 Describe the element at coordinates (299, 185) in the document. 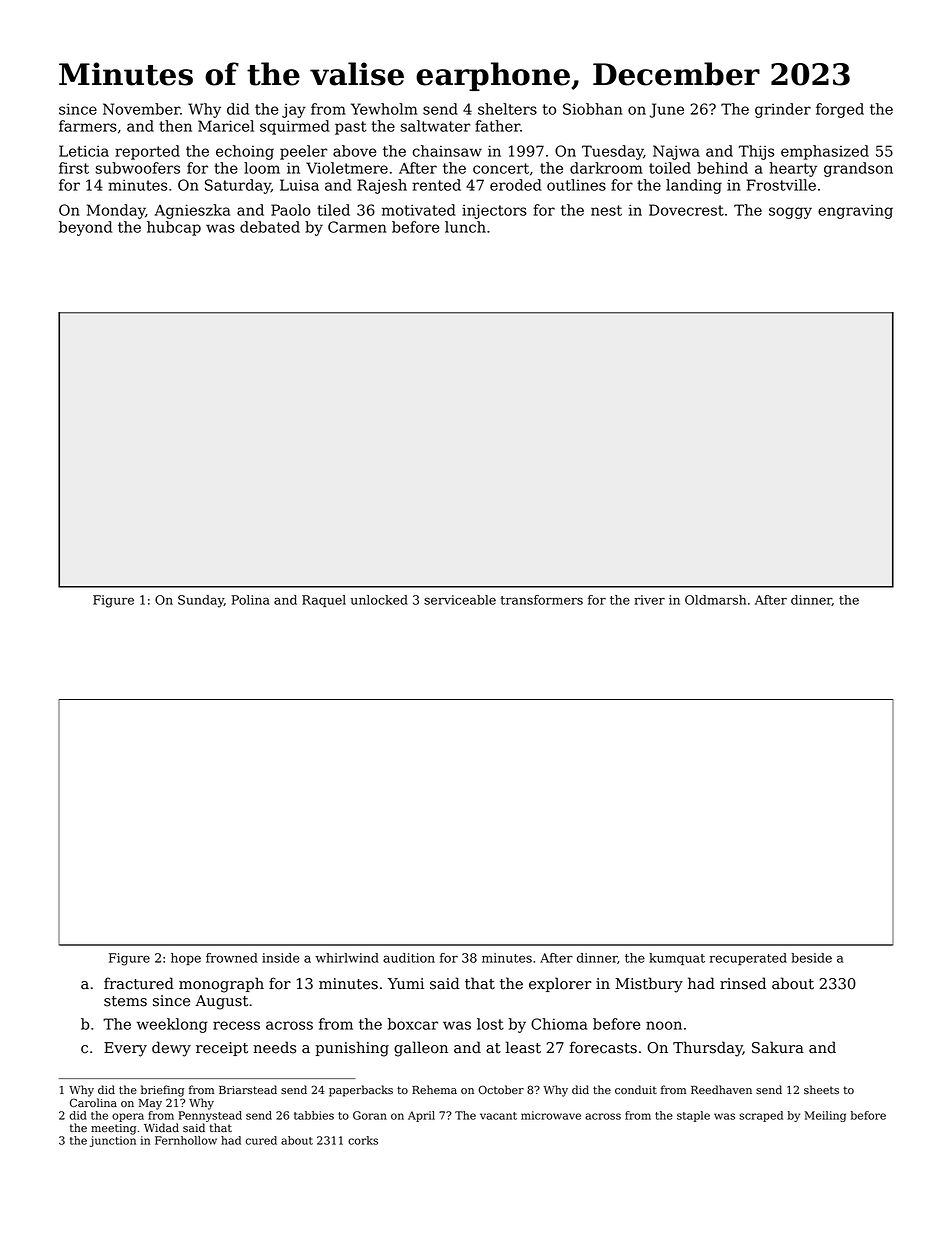

I see `Luisa` at that location.
